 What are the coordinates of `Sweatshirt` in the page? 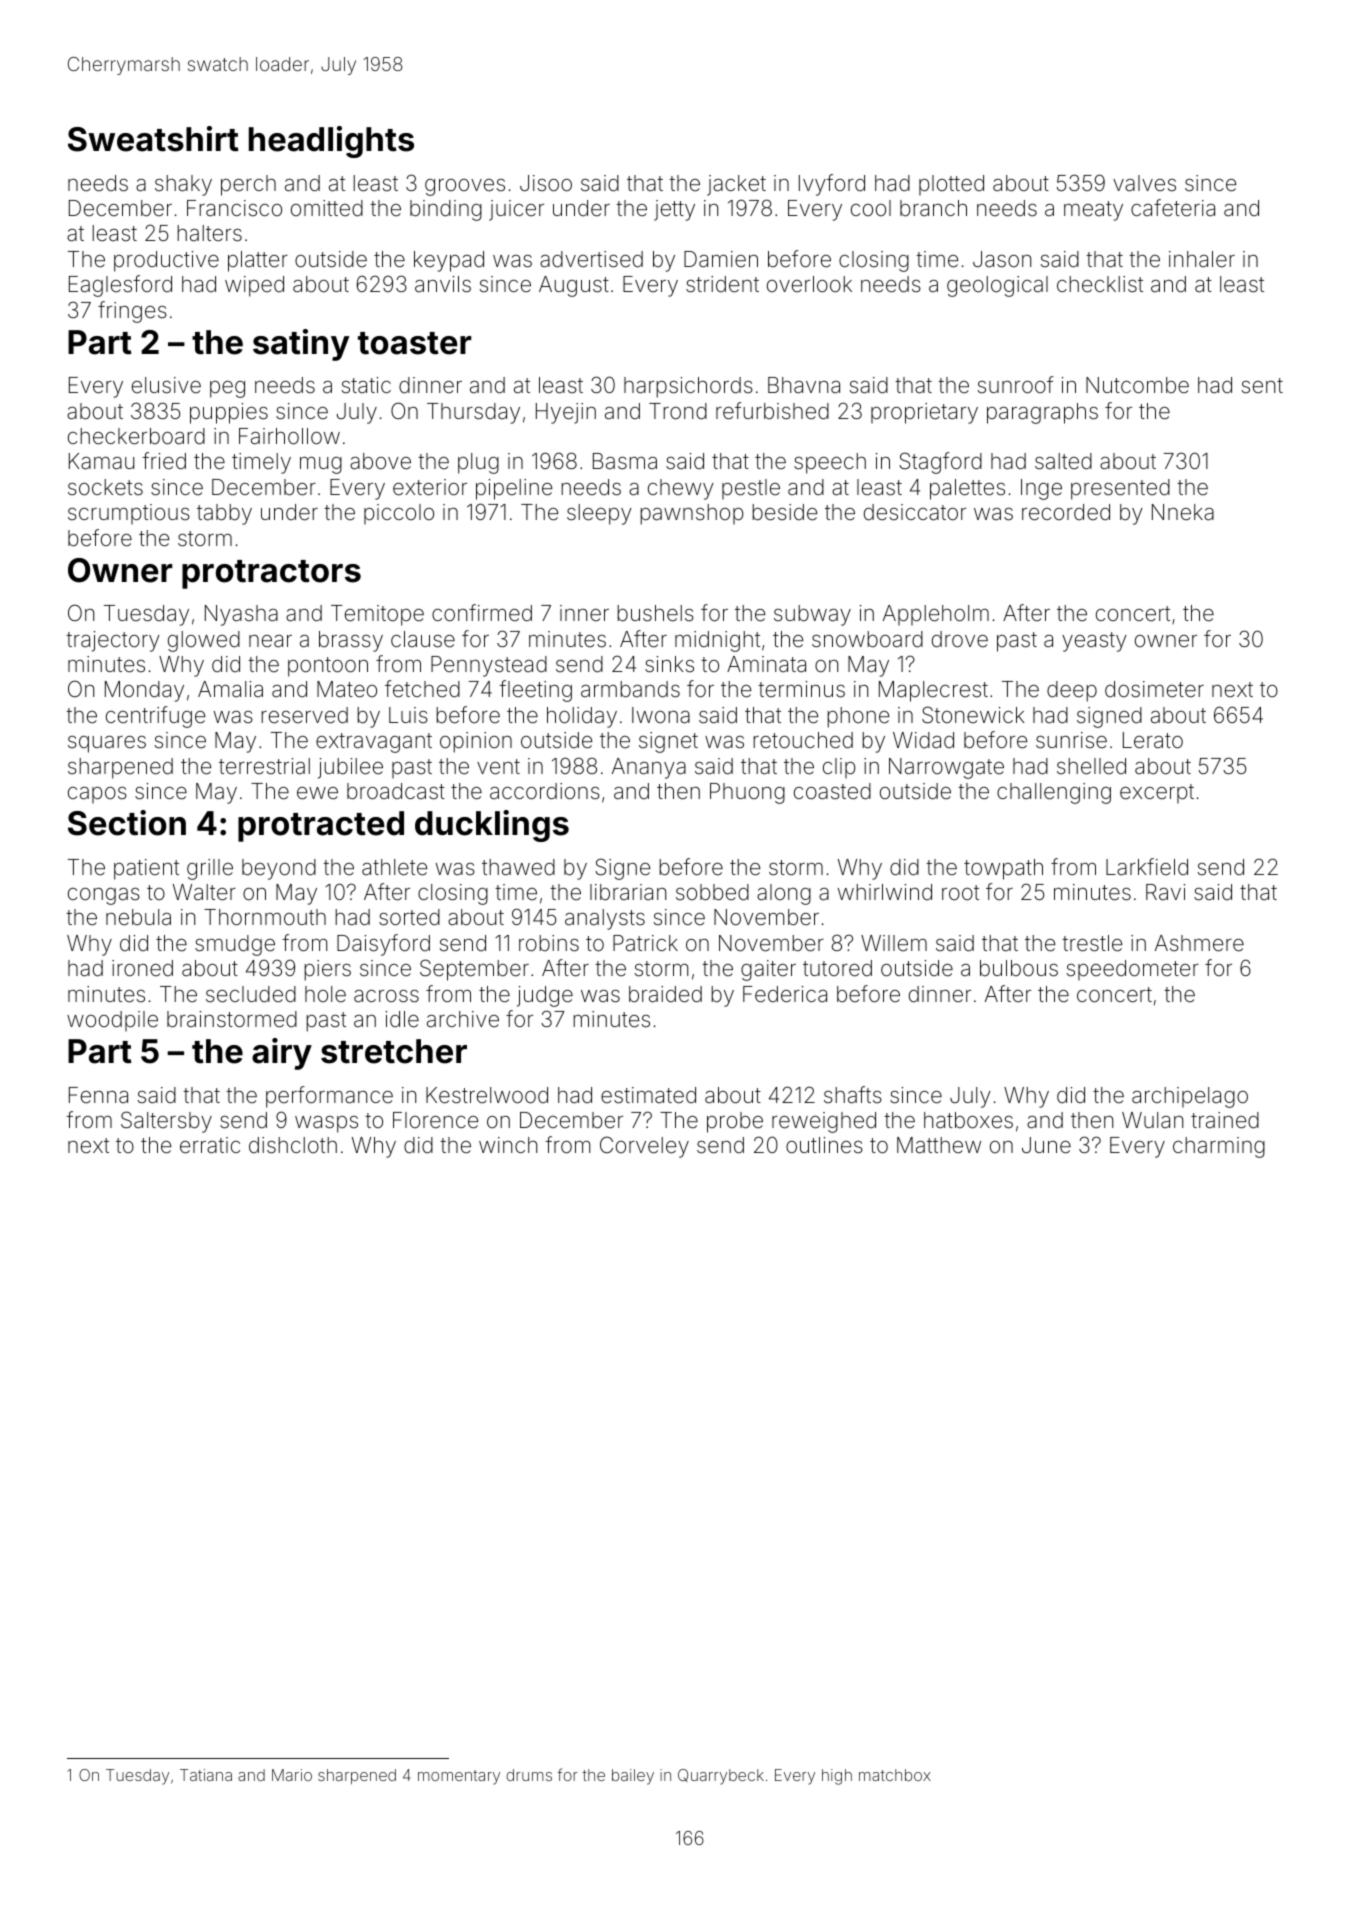 It's located at (153, 139).
